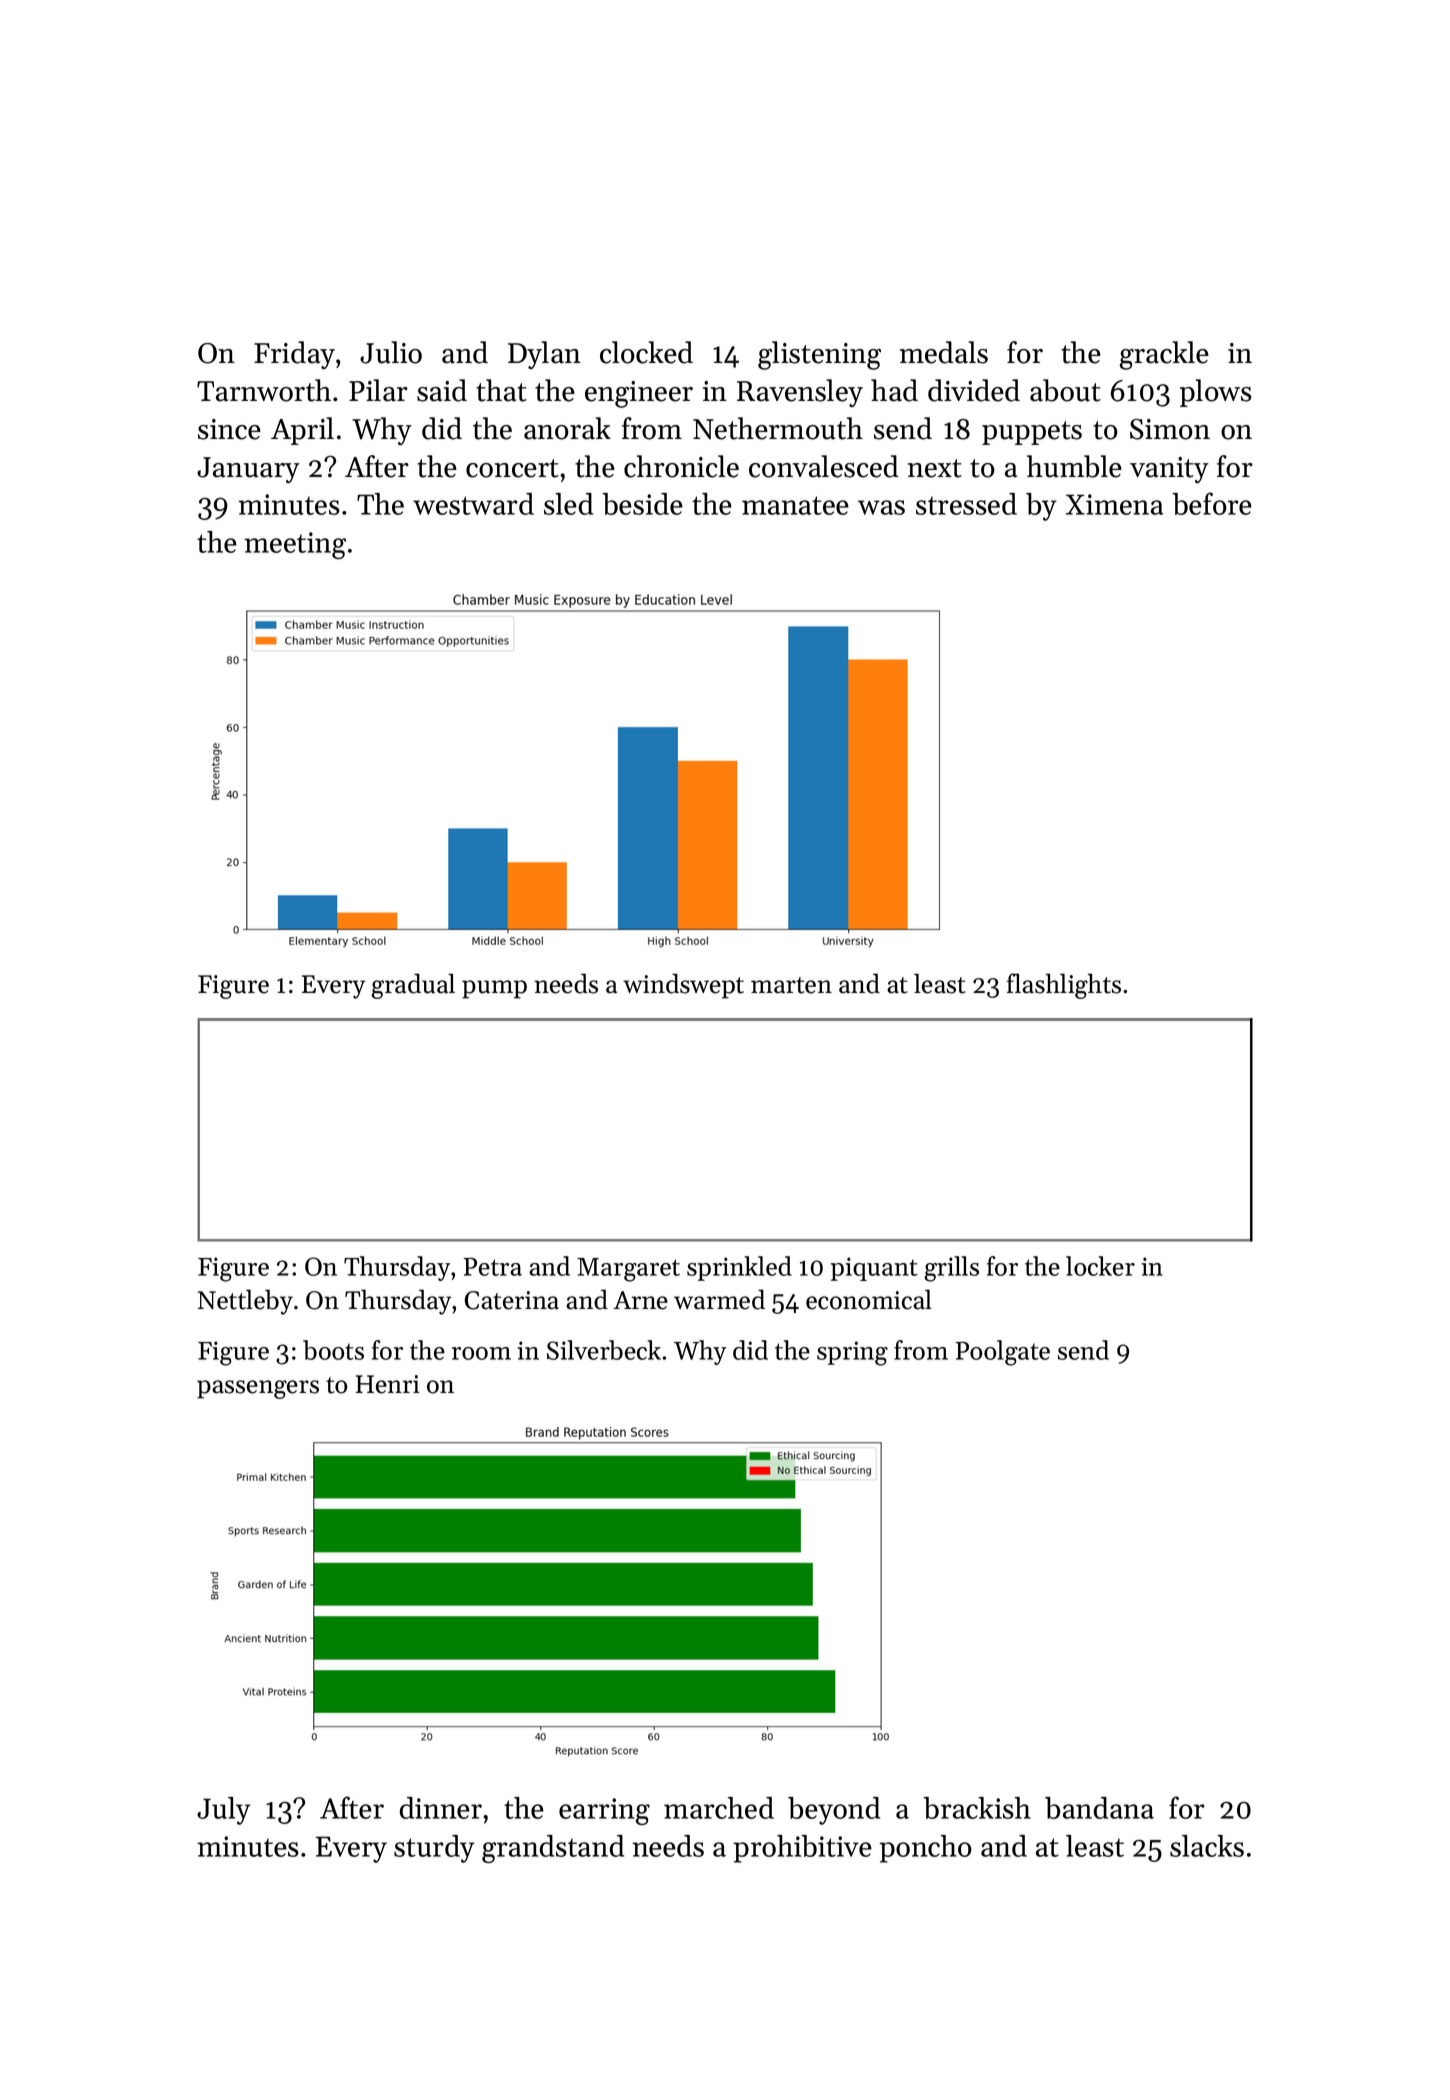  What do you see at coordinates (1115, 504) in the image?
I see `Ximena` at bounding box center [1115, 504].
